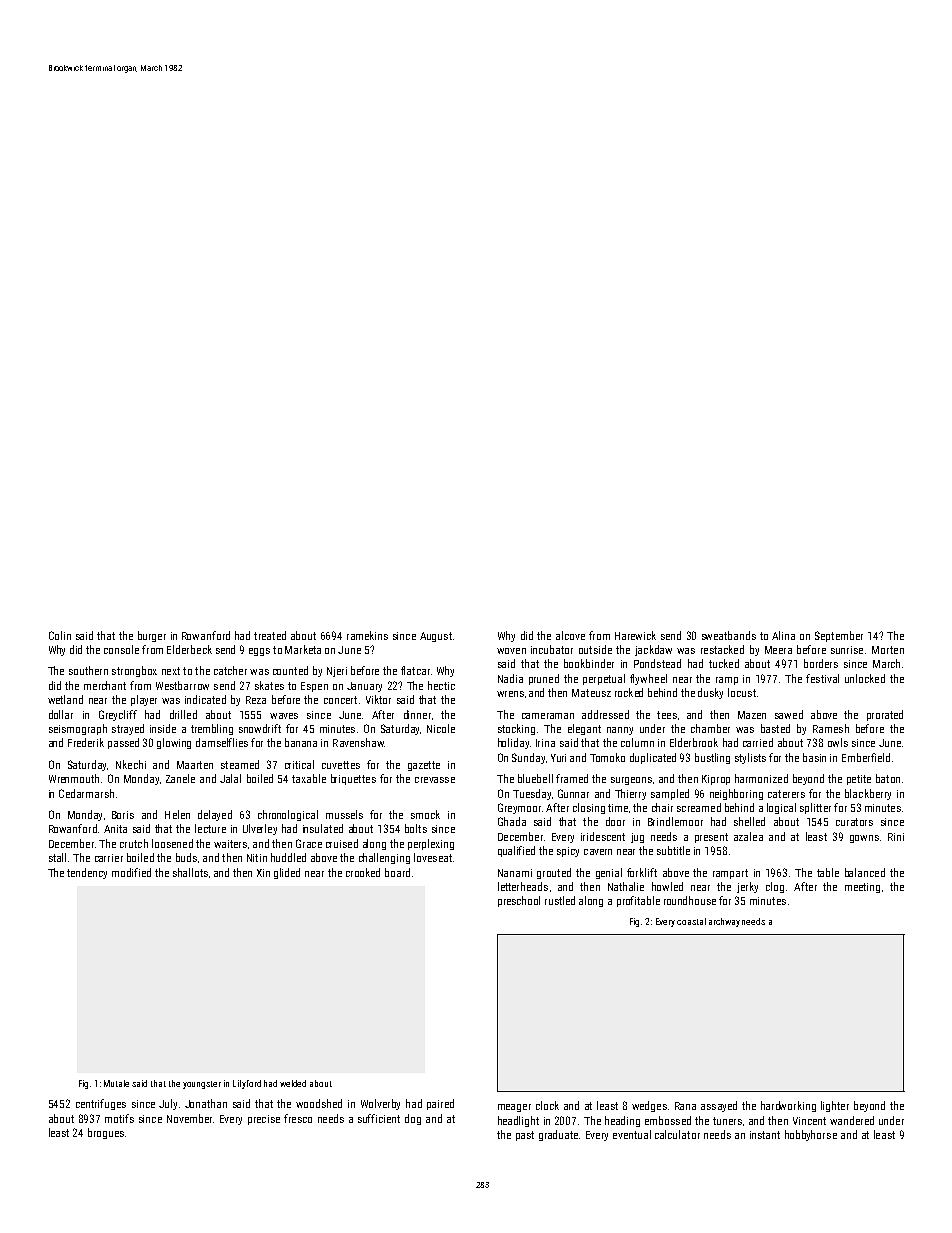 The width and height of the document is (952, 1233). I want to click on tendency, so click(87, 873).
